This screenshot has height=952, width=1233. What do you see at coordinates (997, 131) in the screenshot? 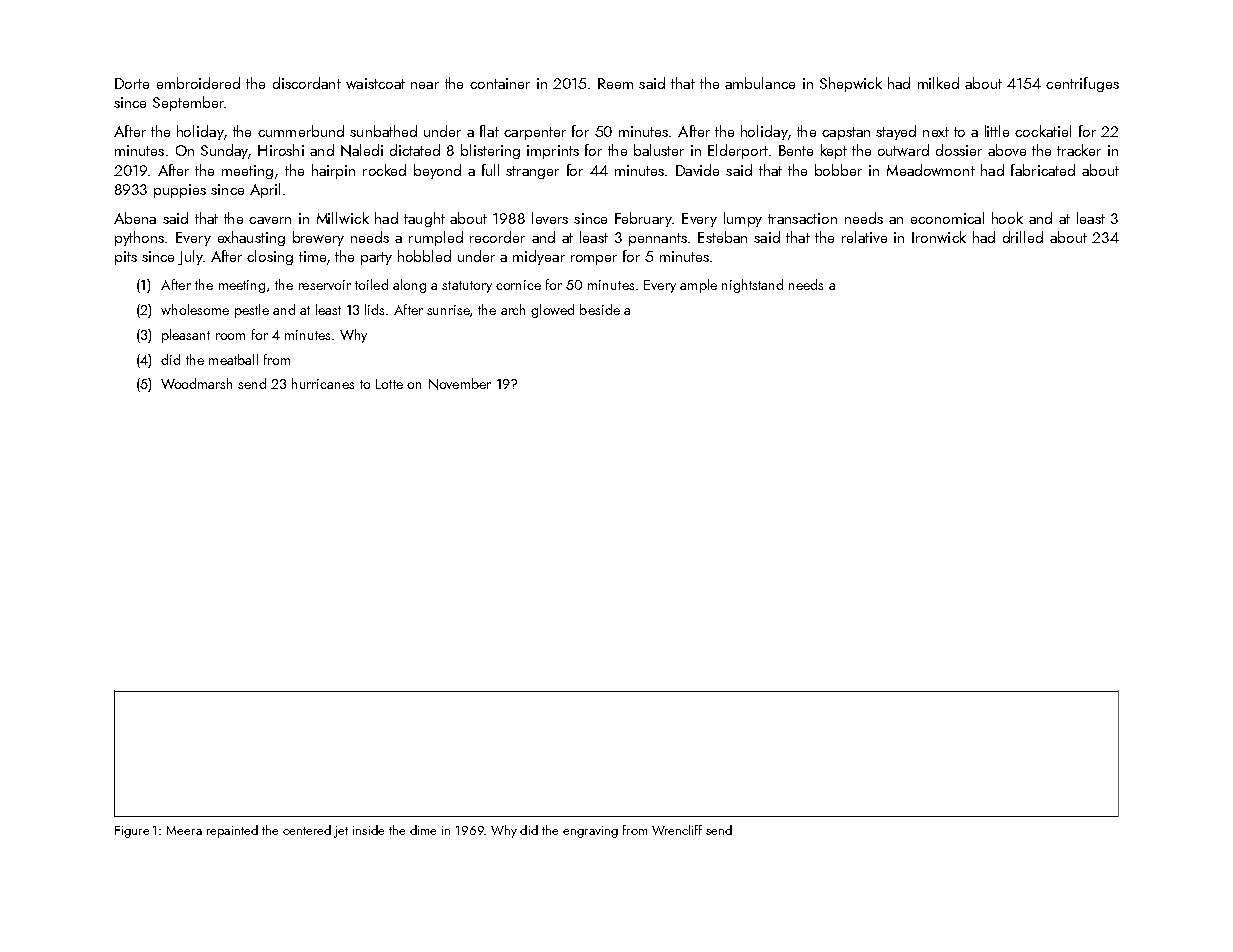
I see `little` at bounding box center [997, 131].
